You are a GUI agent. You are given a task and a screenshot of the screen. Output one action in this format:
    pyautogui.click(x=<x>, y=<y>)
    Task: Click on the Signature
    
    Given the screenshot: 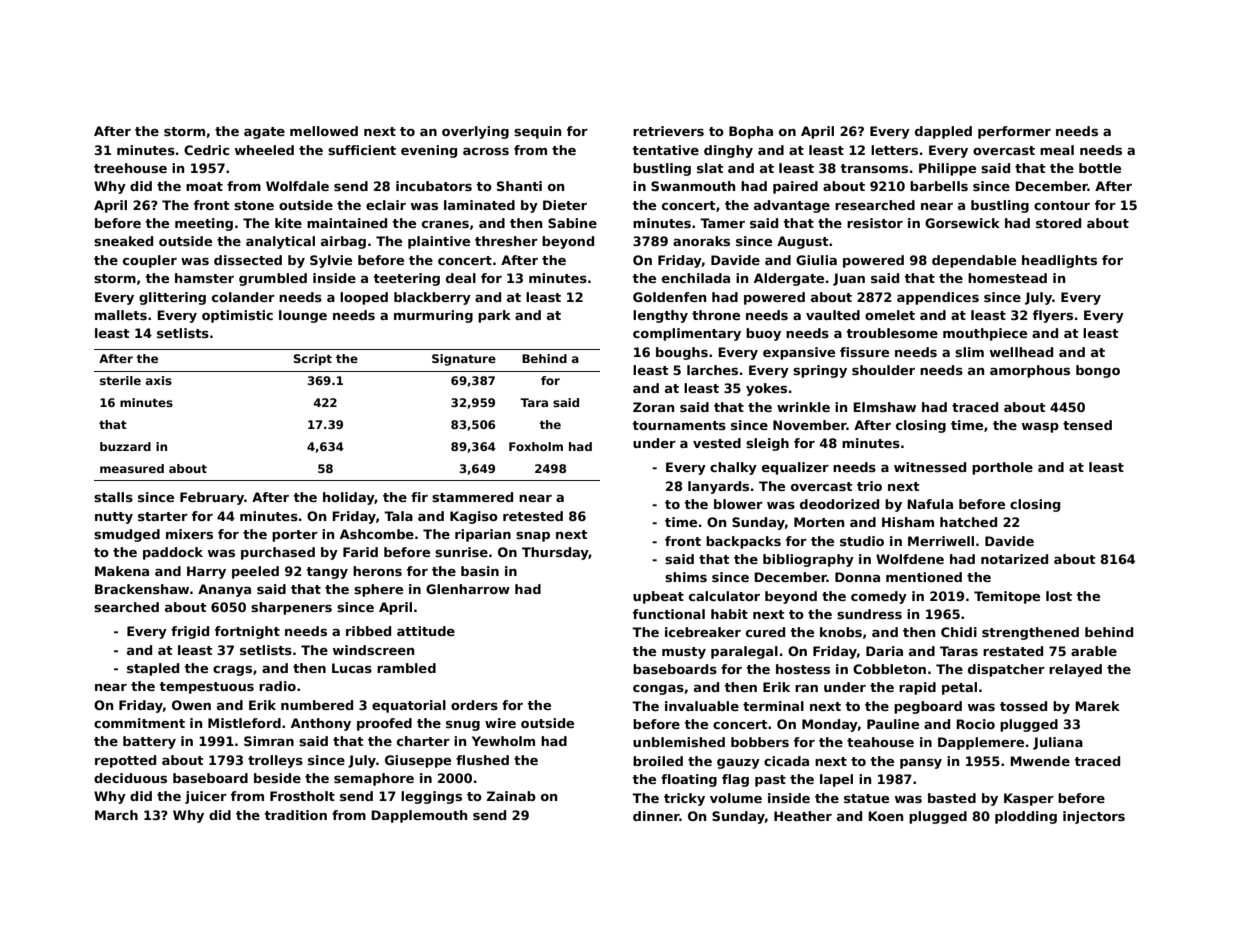 What is the action you would take?
    pyautogui.click(x=464, y=360)
